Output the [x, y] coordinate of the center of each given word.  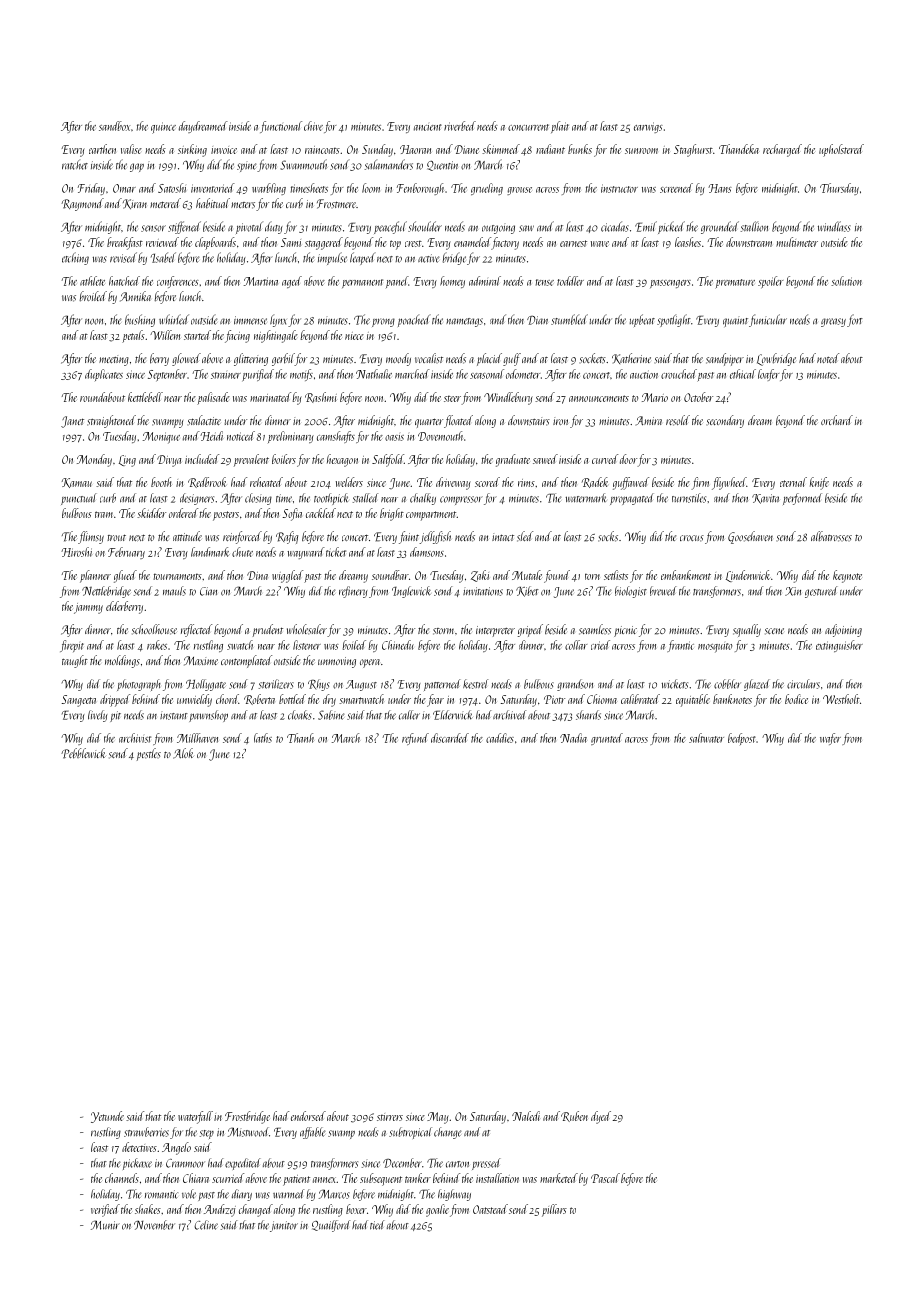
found [557, 576]
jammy [88, 608]
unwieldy [194, 700]
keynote [847, 576]
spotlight [674, 320]
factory [505, 243]
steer [452, 398]
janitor [284, 1226]
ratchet [75, 164]
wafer [830, 739]
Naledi [526, 1116]
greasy [833, 322]
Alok [183, 753]
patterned [442, 685]
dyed [601, 1117]
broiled [93, 296]
